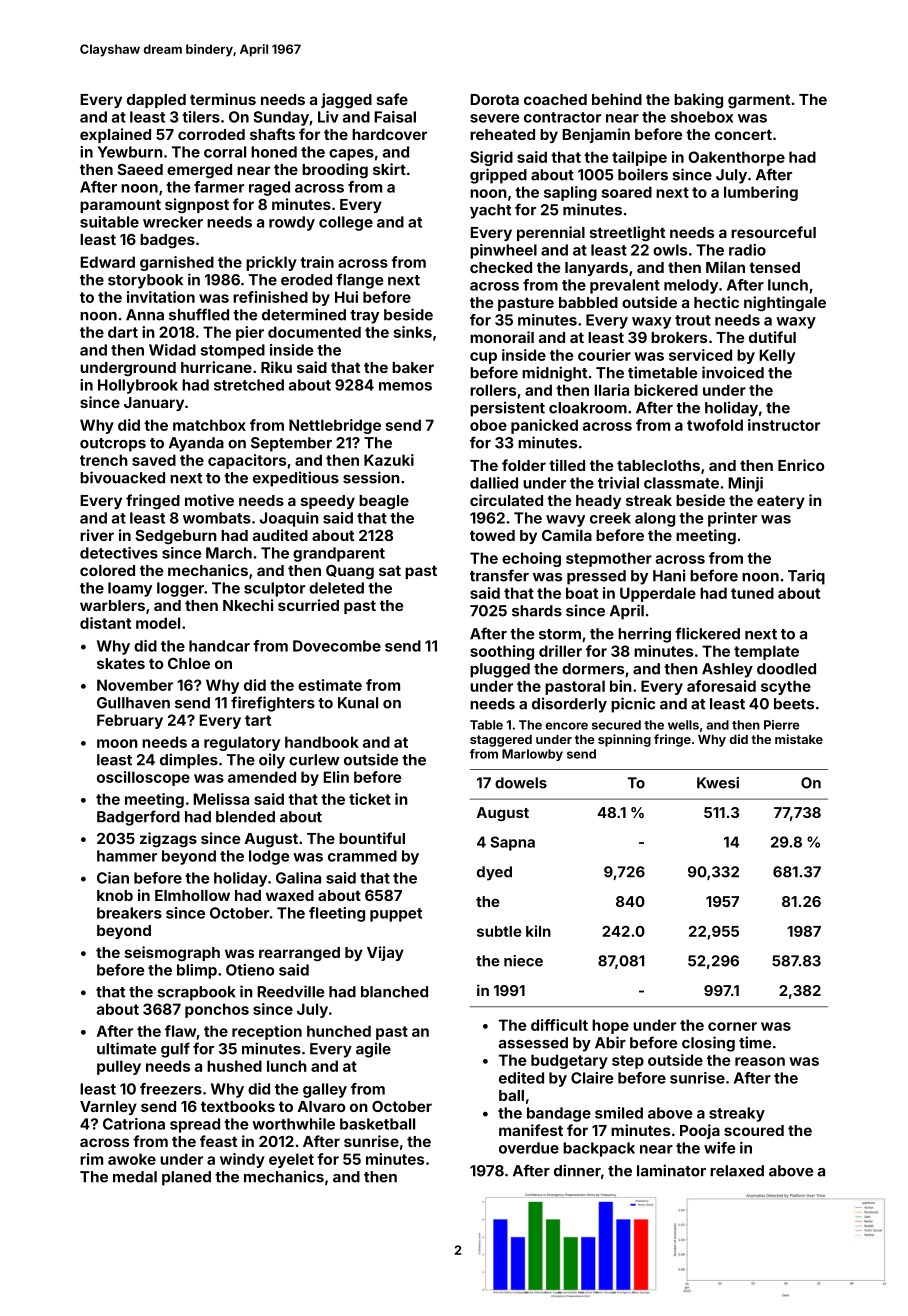 This document has width=908, height=1316. I want to click on Dovecombe, so click(337, 646).
